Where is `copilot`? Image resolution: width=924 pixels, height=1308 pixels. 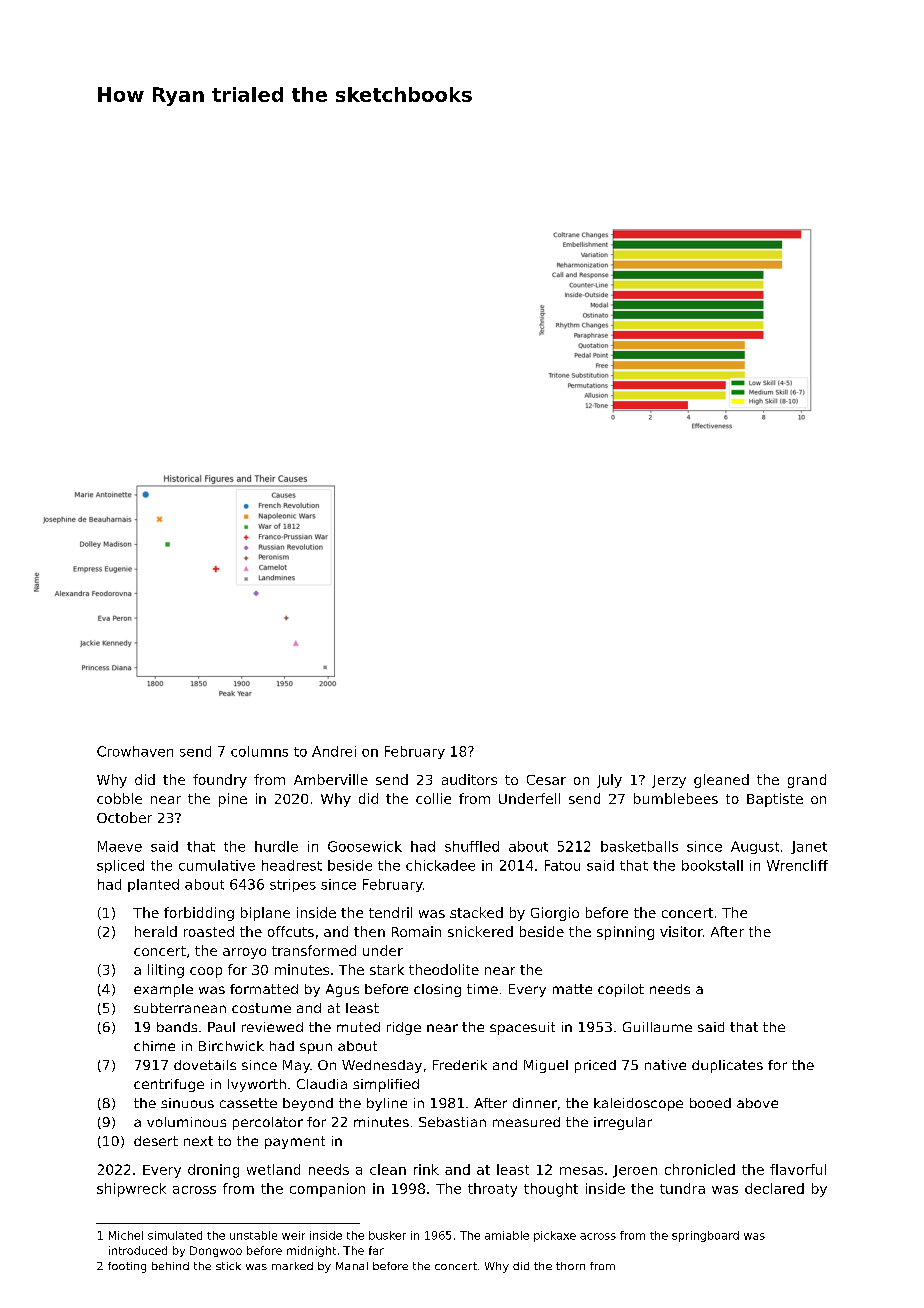
copilot is located at coordinates (621, 990).
